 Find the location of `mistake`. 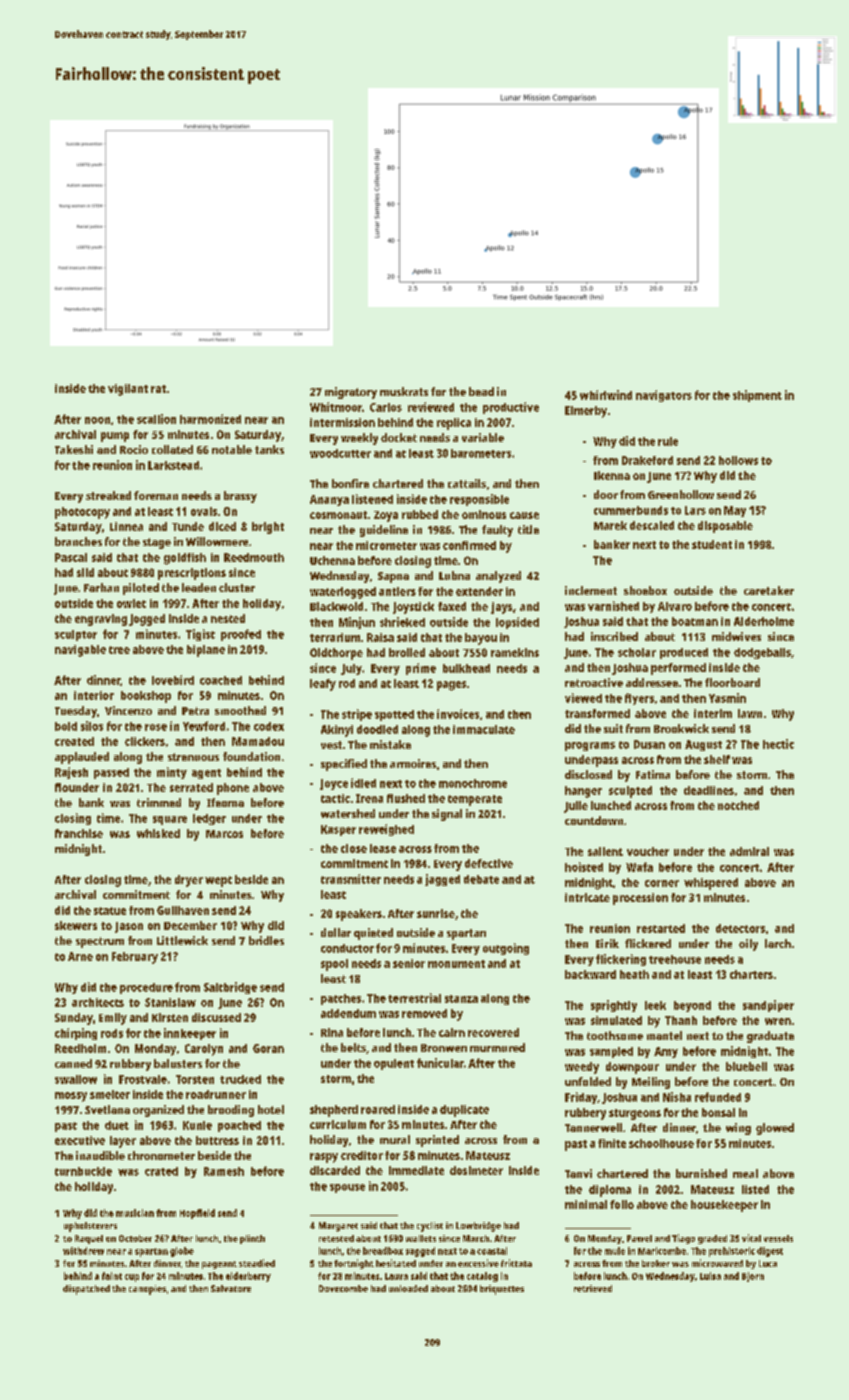

mistake is located at coordinates (390, 744).
